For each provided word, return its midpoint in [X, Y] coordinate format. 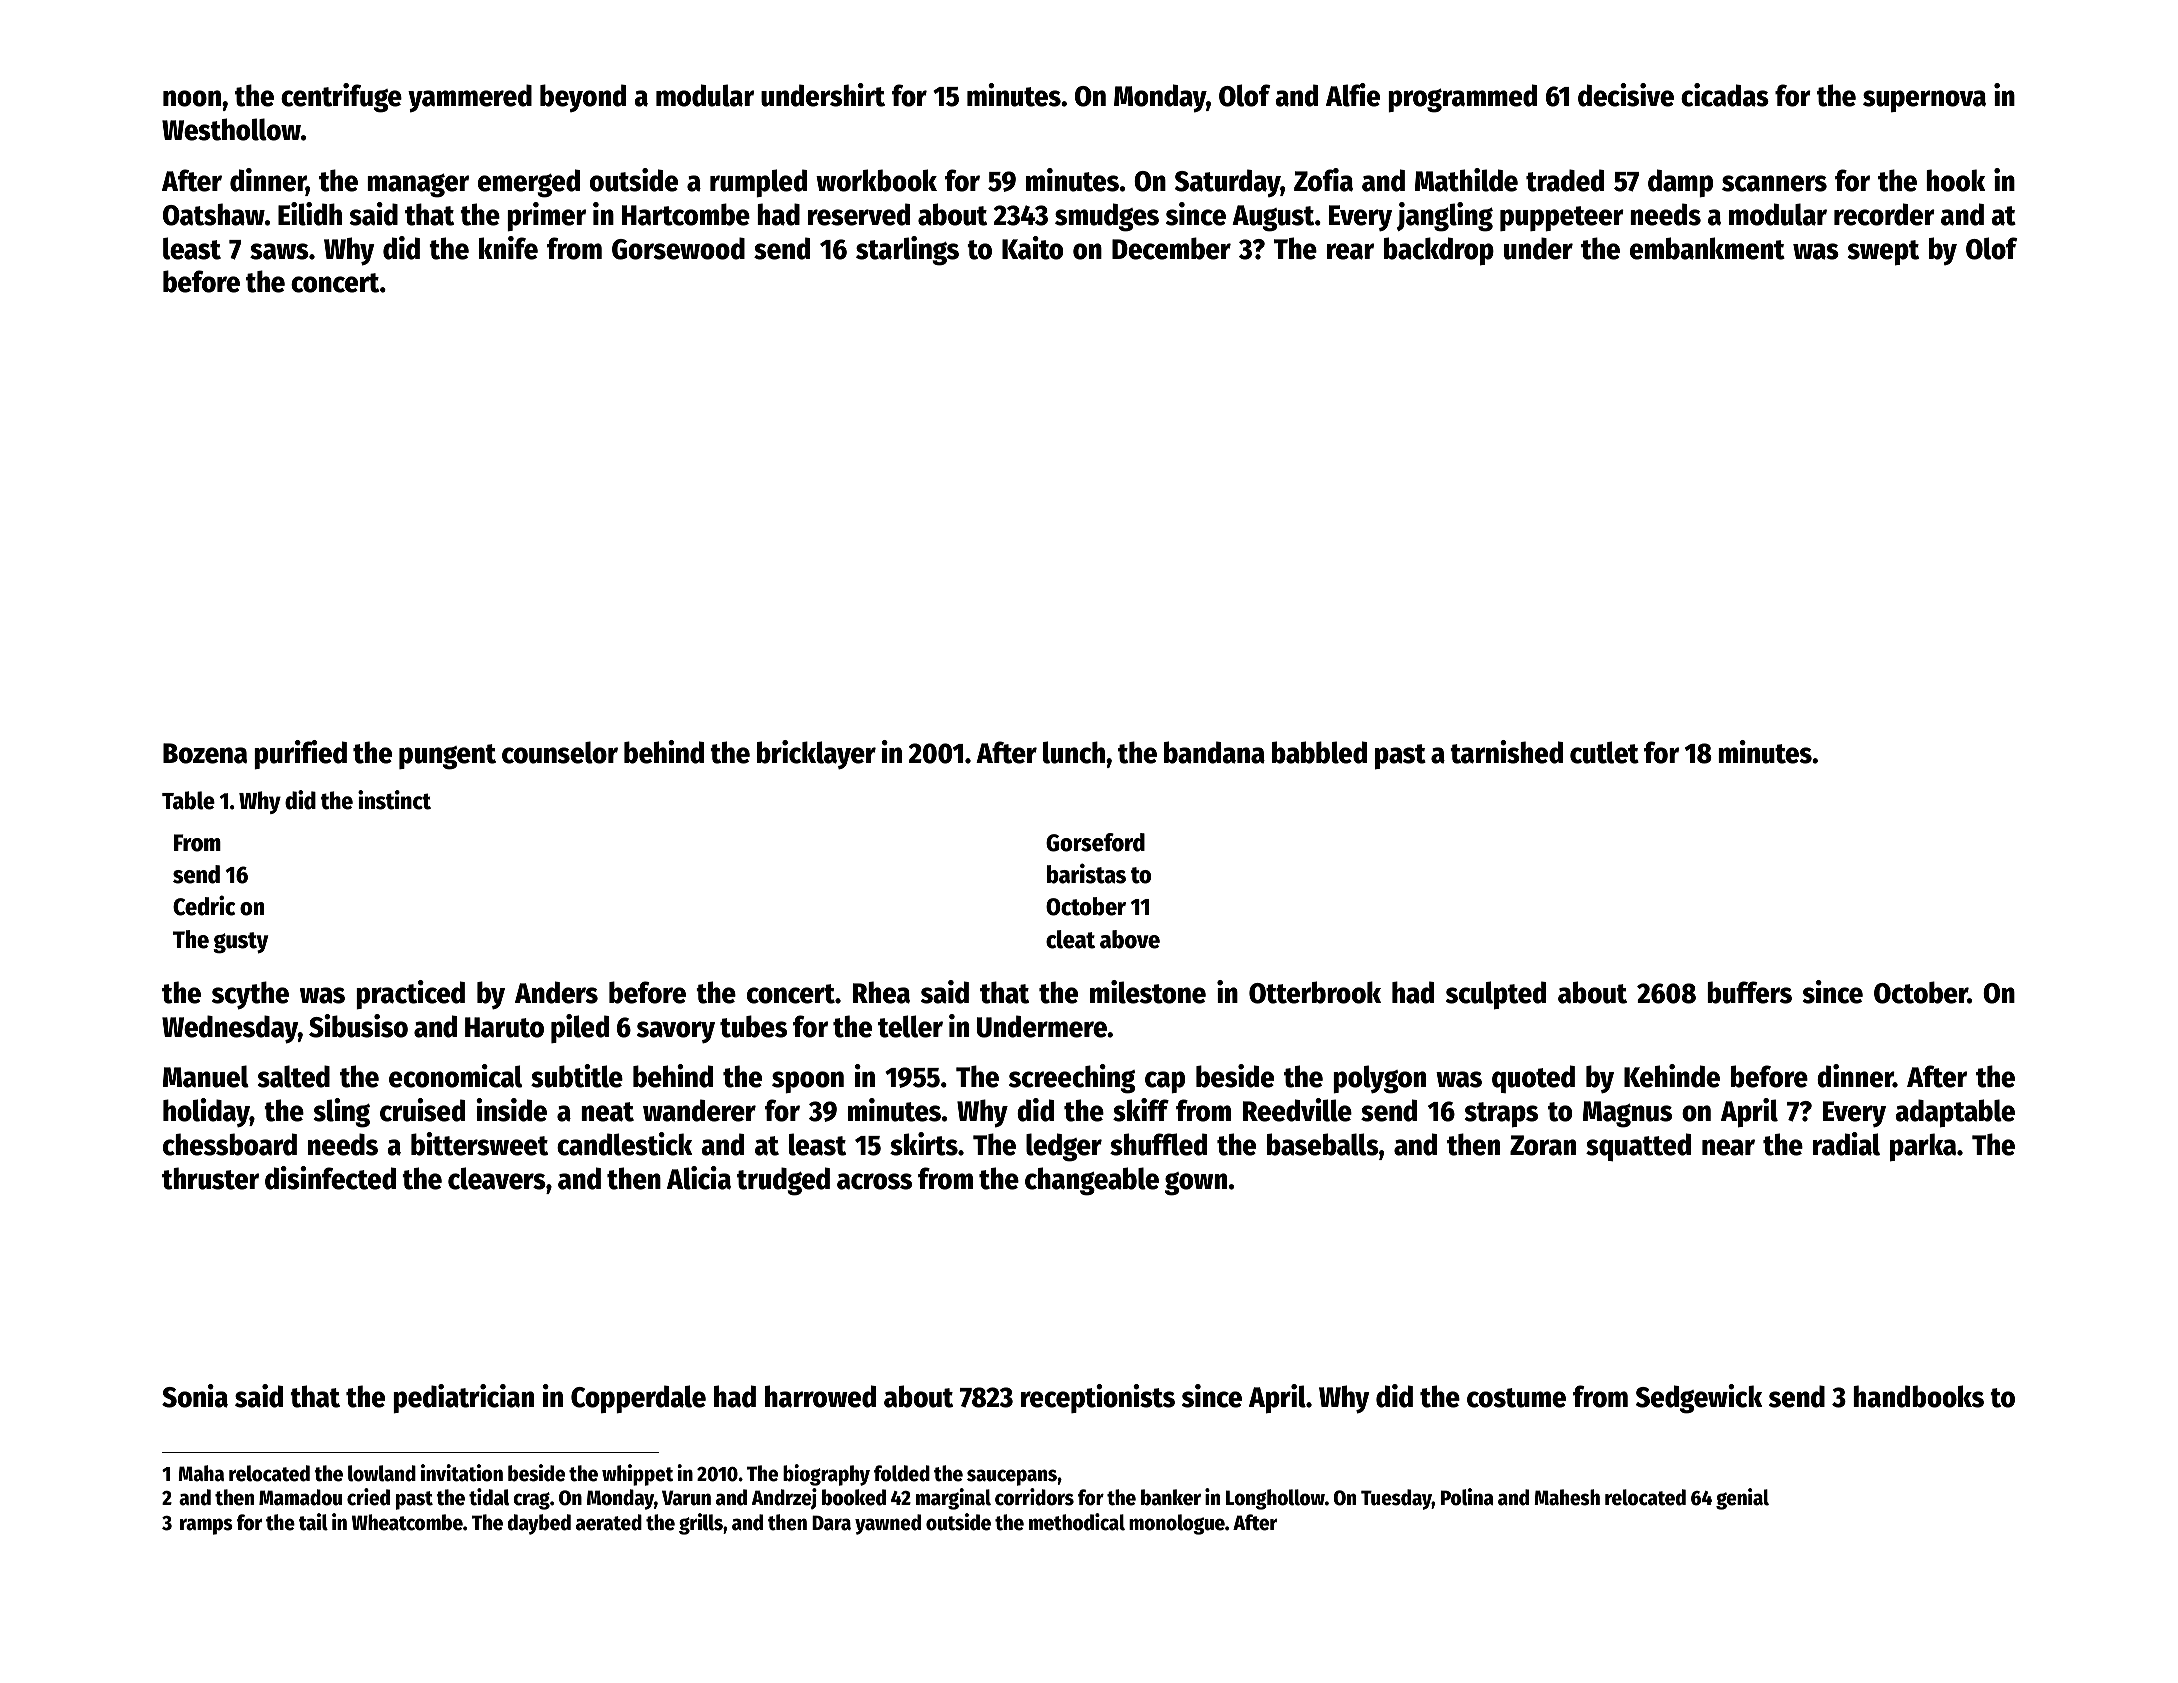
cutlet [1604, 752]
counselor [560, 752]
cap [1165, 1082]
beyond [583, 98]
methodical [1077, 1522]
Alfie [1353, 95]
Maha [201, 1473]
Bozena [205, 753]
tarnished [1506, 752]
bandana [1214, 752]
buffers [1749, 992]
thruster [210, 1178]
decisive [1626, 95]
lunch [1074, 752]
